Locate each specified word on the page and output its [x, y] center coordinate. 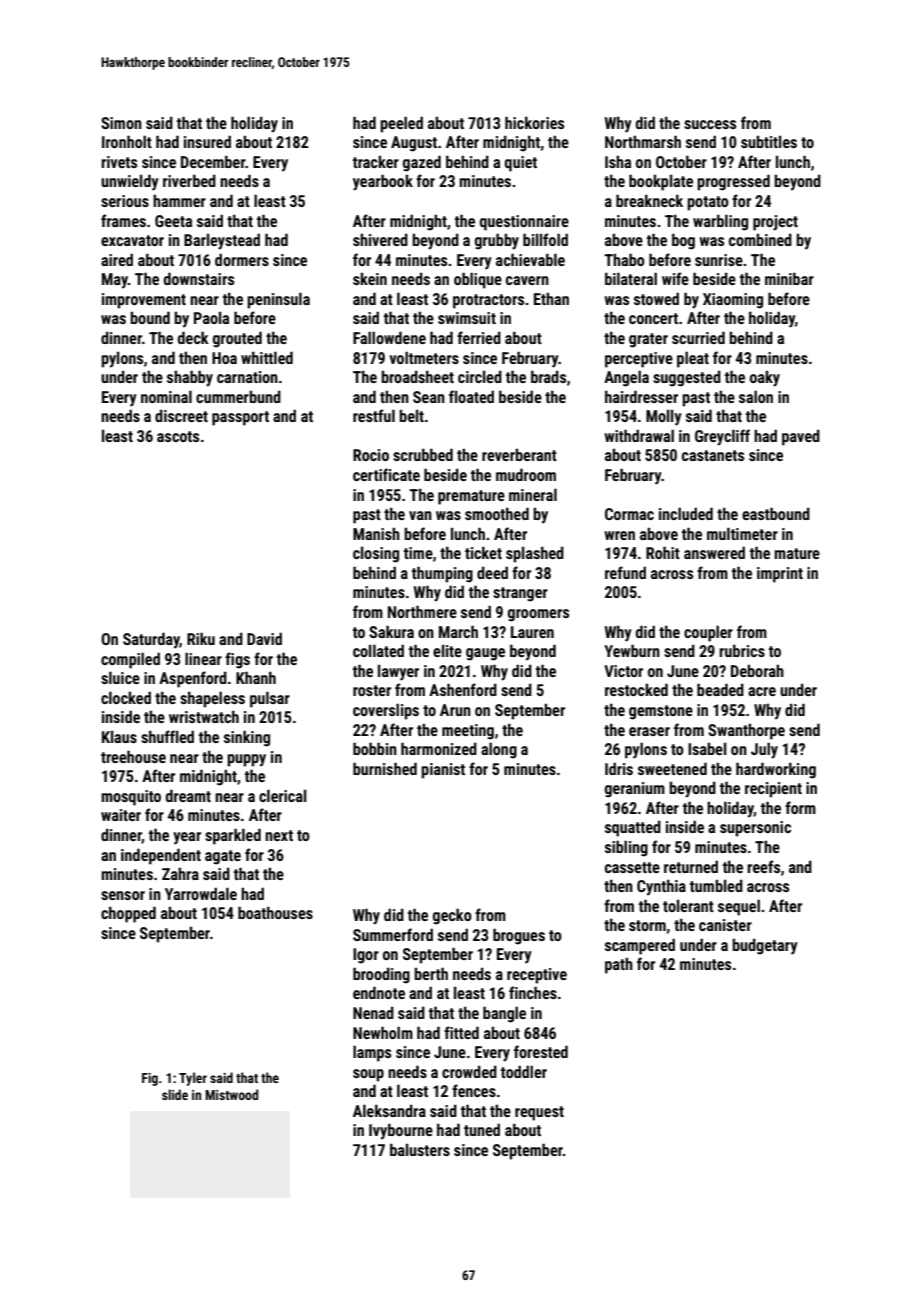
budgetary [765, 946]
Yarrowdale [201, 893]
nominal [166, 396]
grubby [497, 241]
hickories [534, 122]
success [710, 124]
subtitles [769, 141]
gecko [452, 916]
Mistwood [231, 1094]
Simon [121, 123]
